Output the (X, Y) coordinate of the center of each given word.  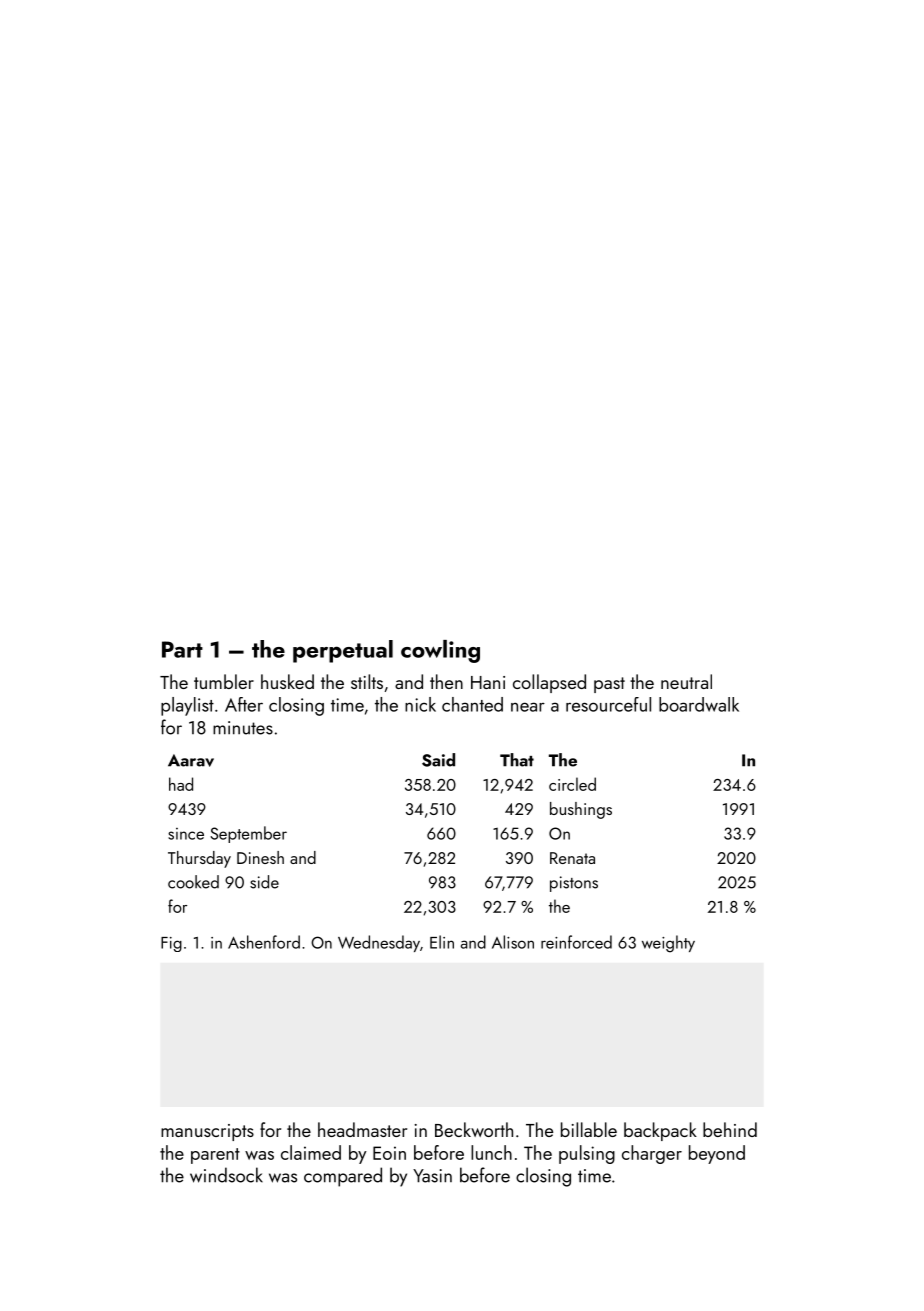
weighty (668, 944)
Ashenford (264, 942)
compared (343, 1177)
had (181, 784)
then (446, 681)
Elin (442, 942)
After (244, 704)
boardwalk (699, 704)
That (517, 760)
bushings (581, 810)
